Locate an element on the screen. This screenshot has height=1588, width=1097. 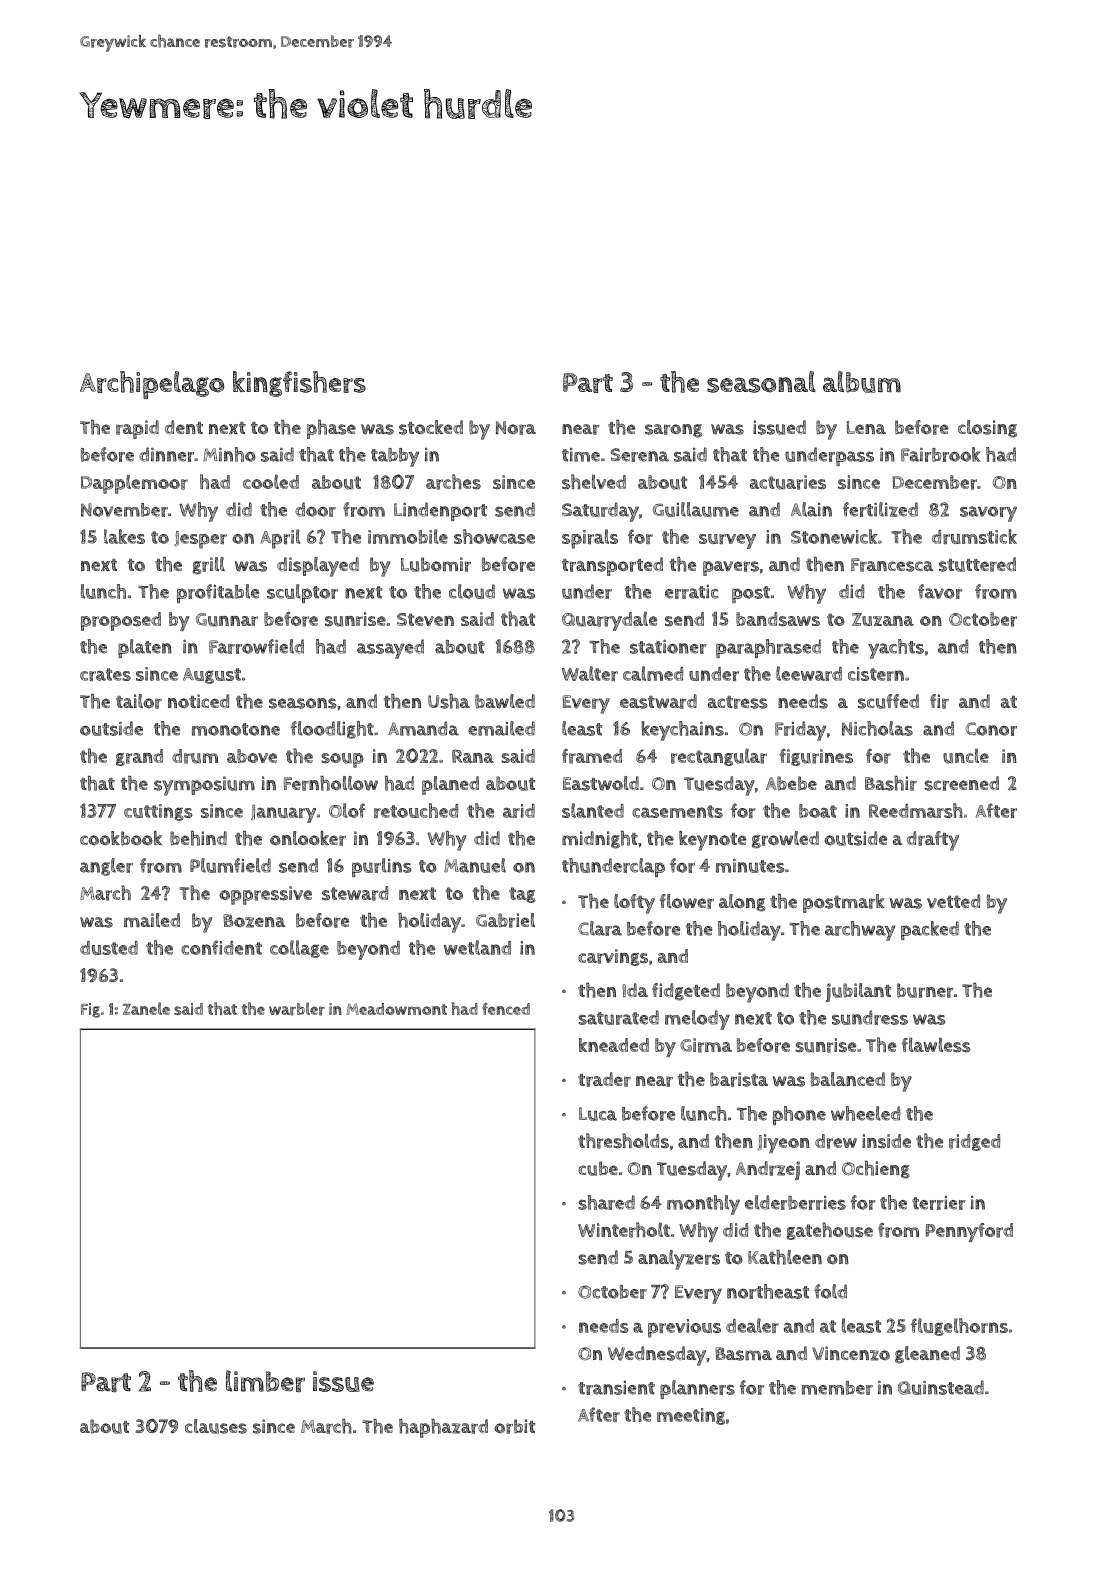
angler is located at coordinates (106, 867).
